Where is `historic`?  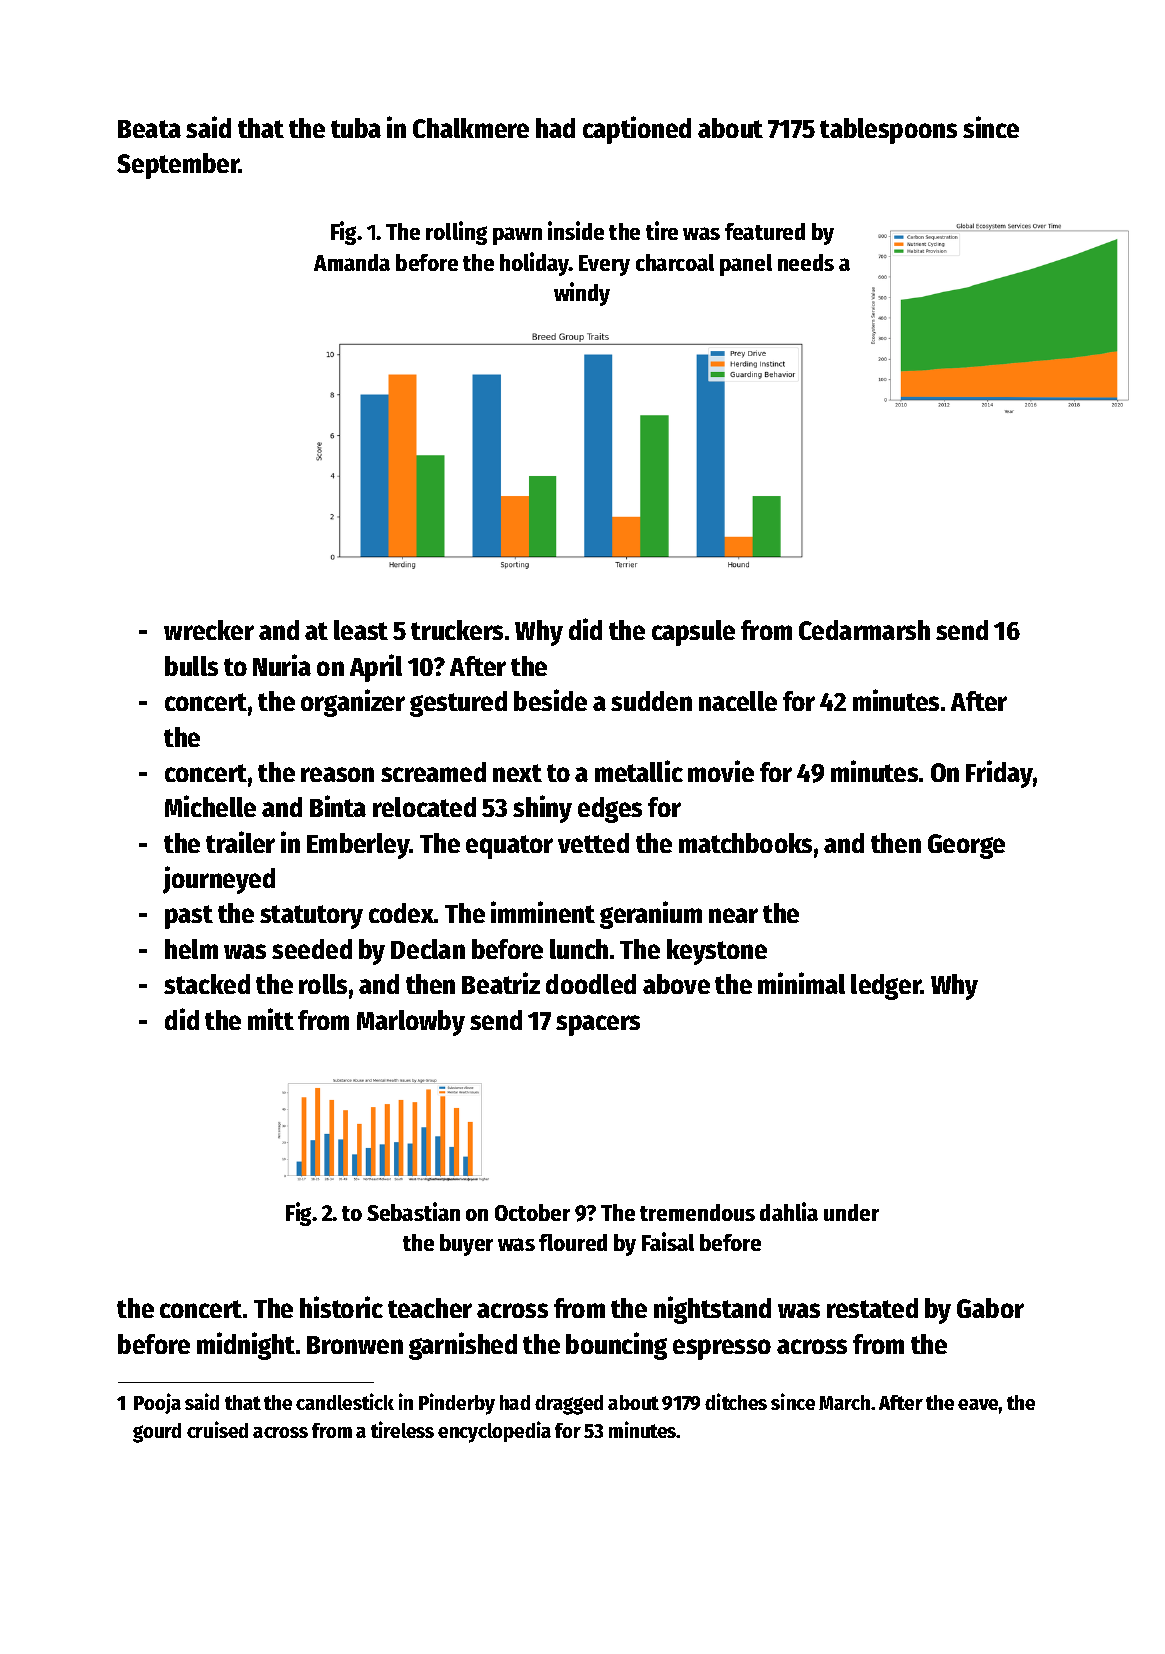
historic is located at coordinates (341, 1307).
